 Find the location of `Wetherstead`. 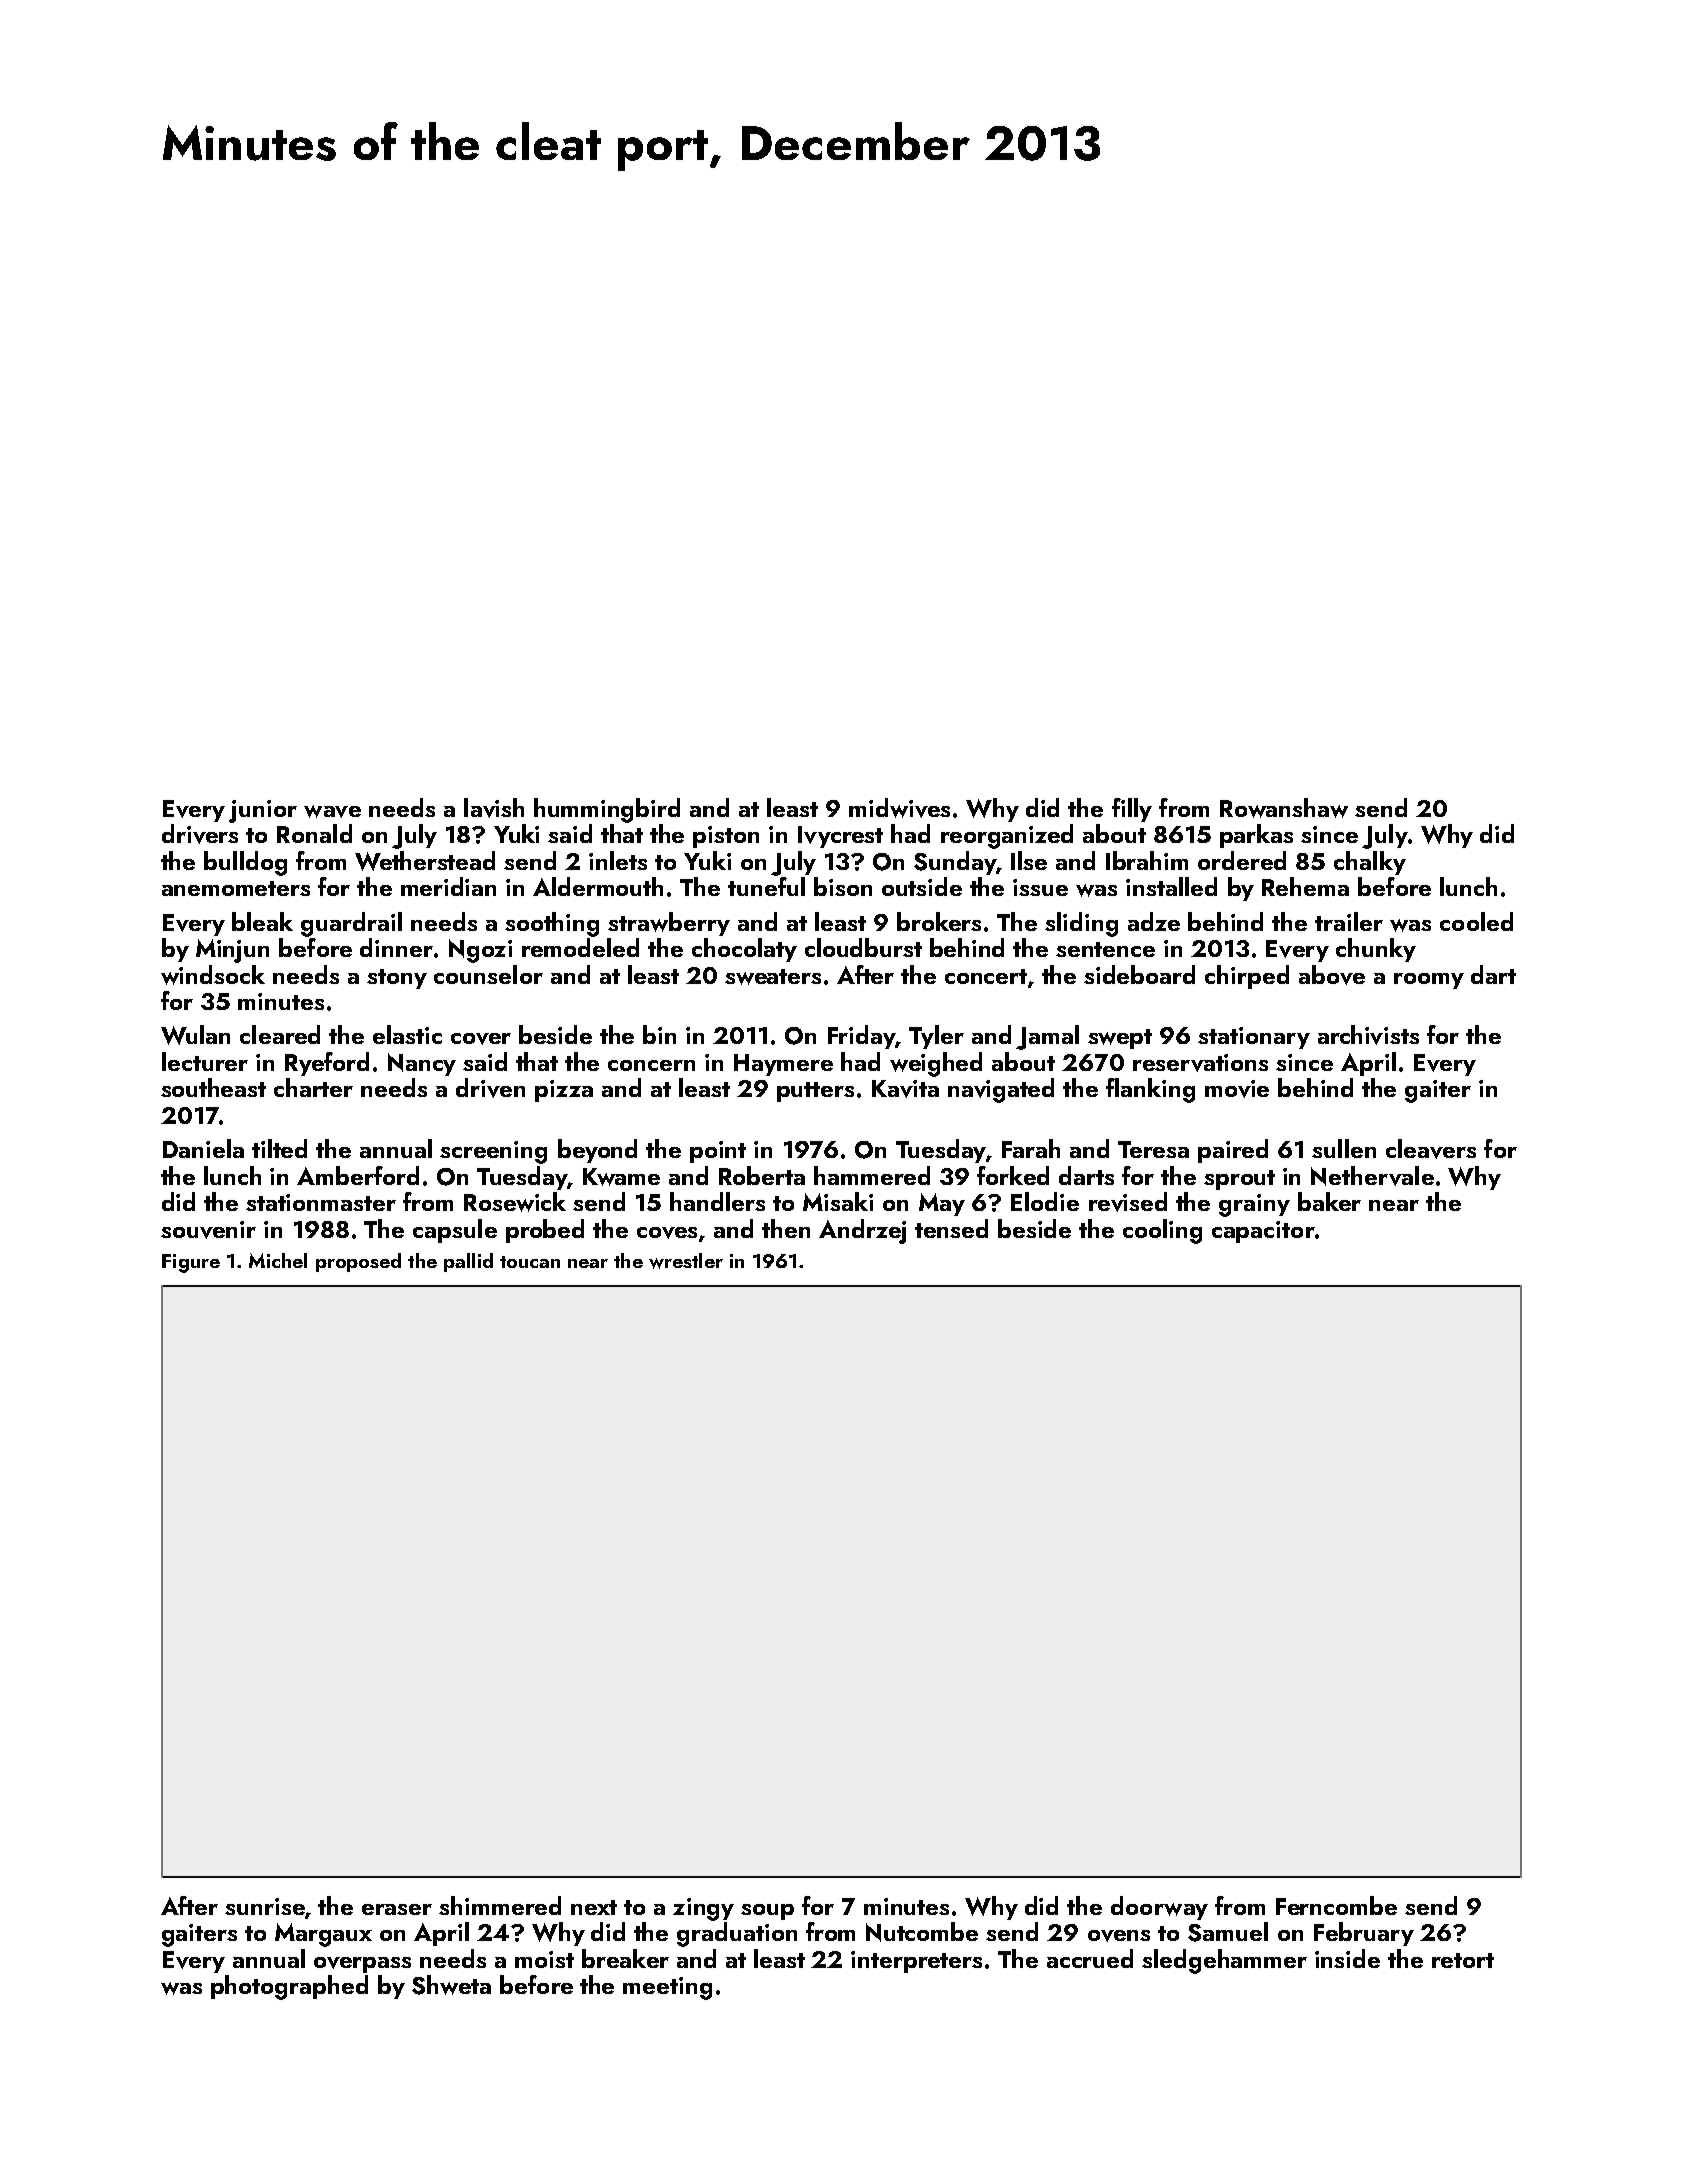

Wetherstead is located at coordinates (425, 861).
